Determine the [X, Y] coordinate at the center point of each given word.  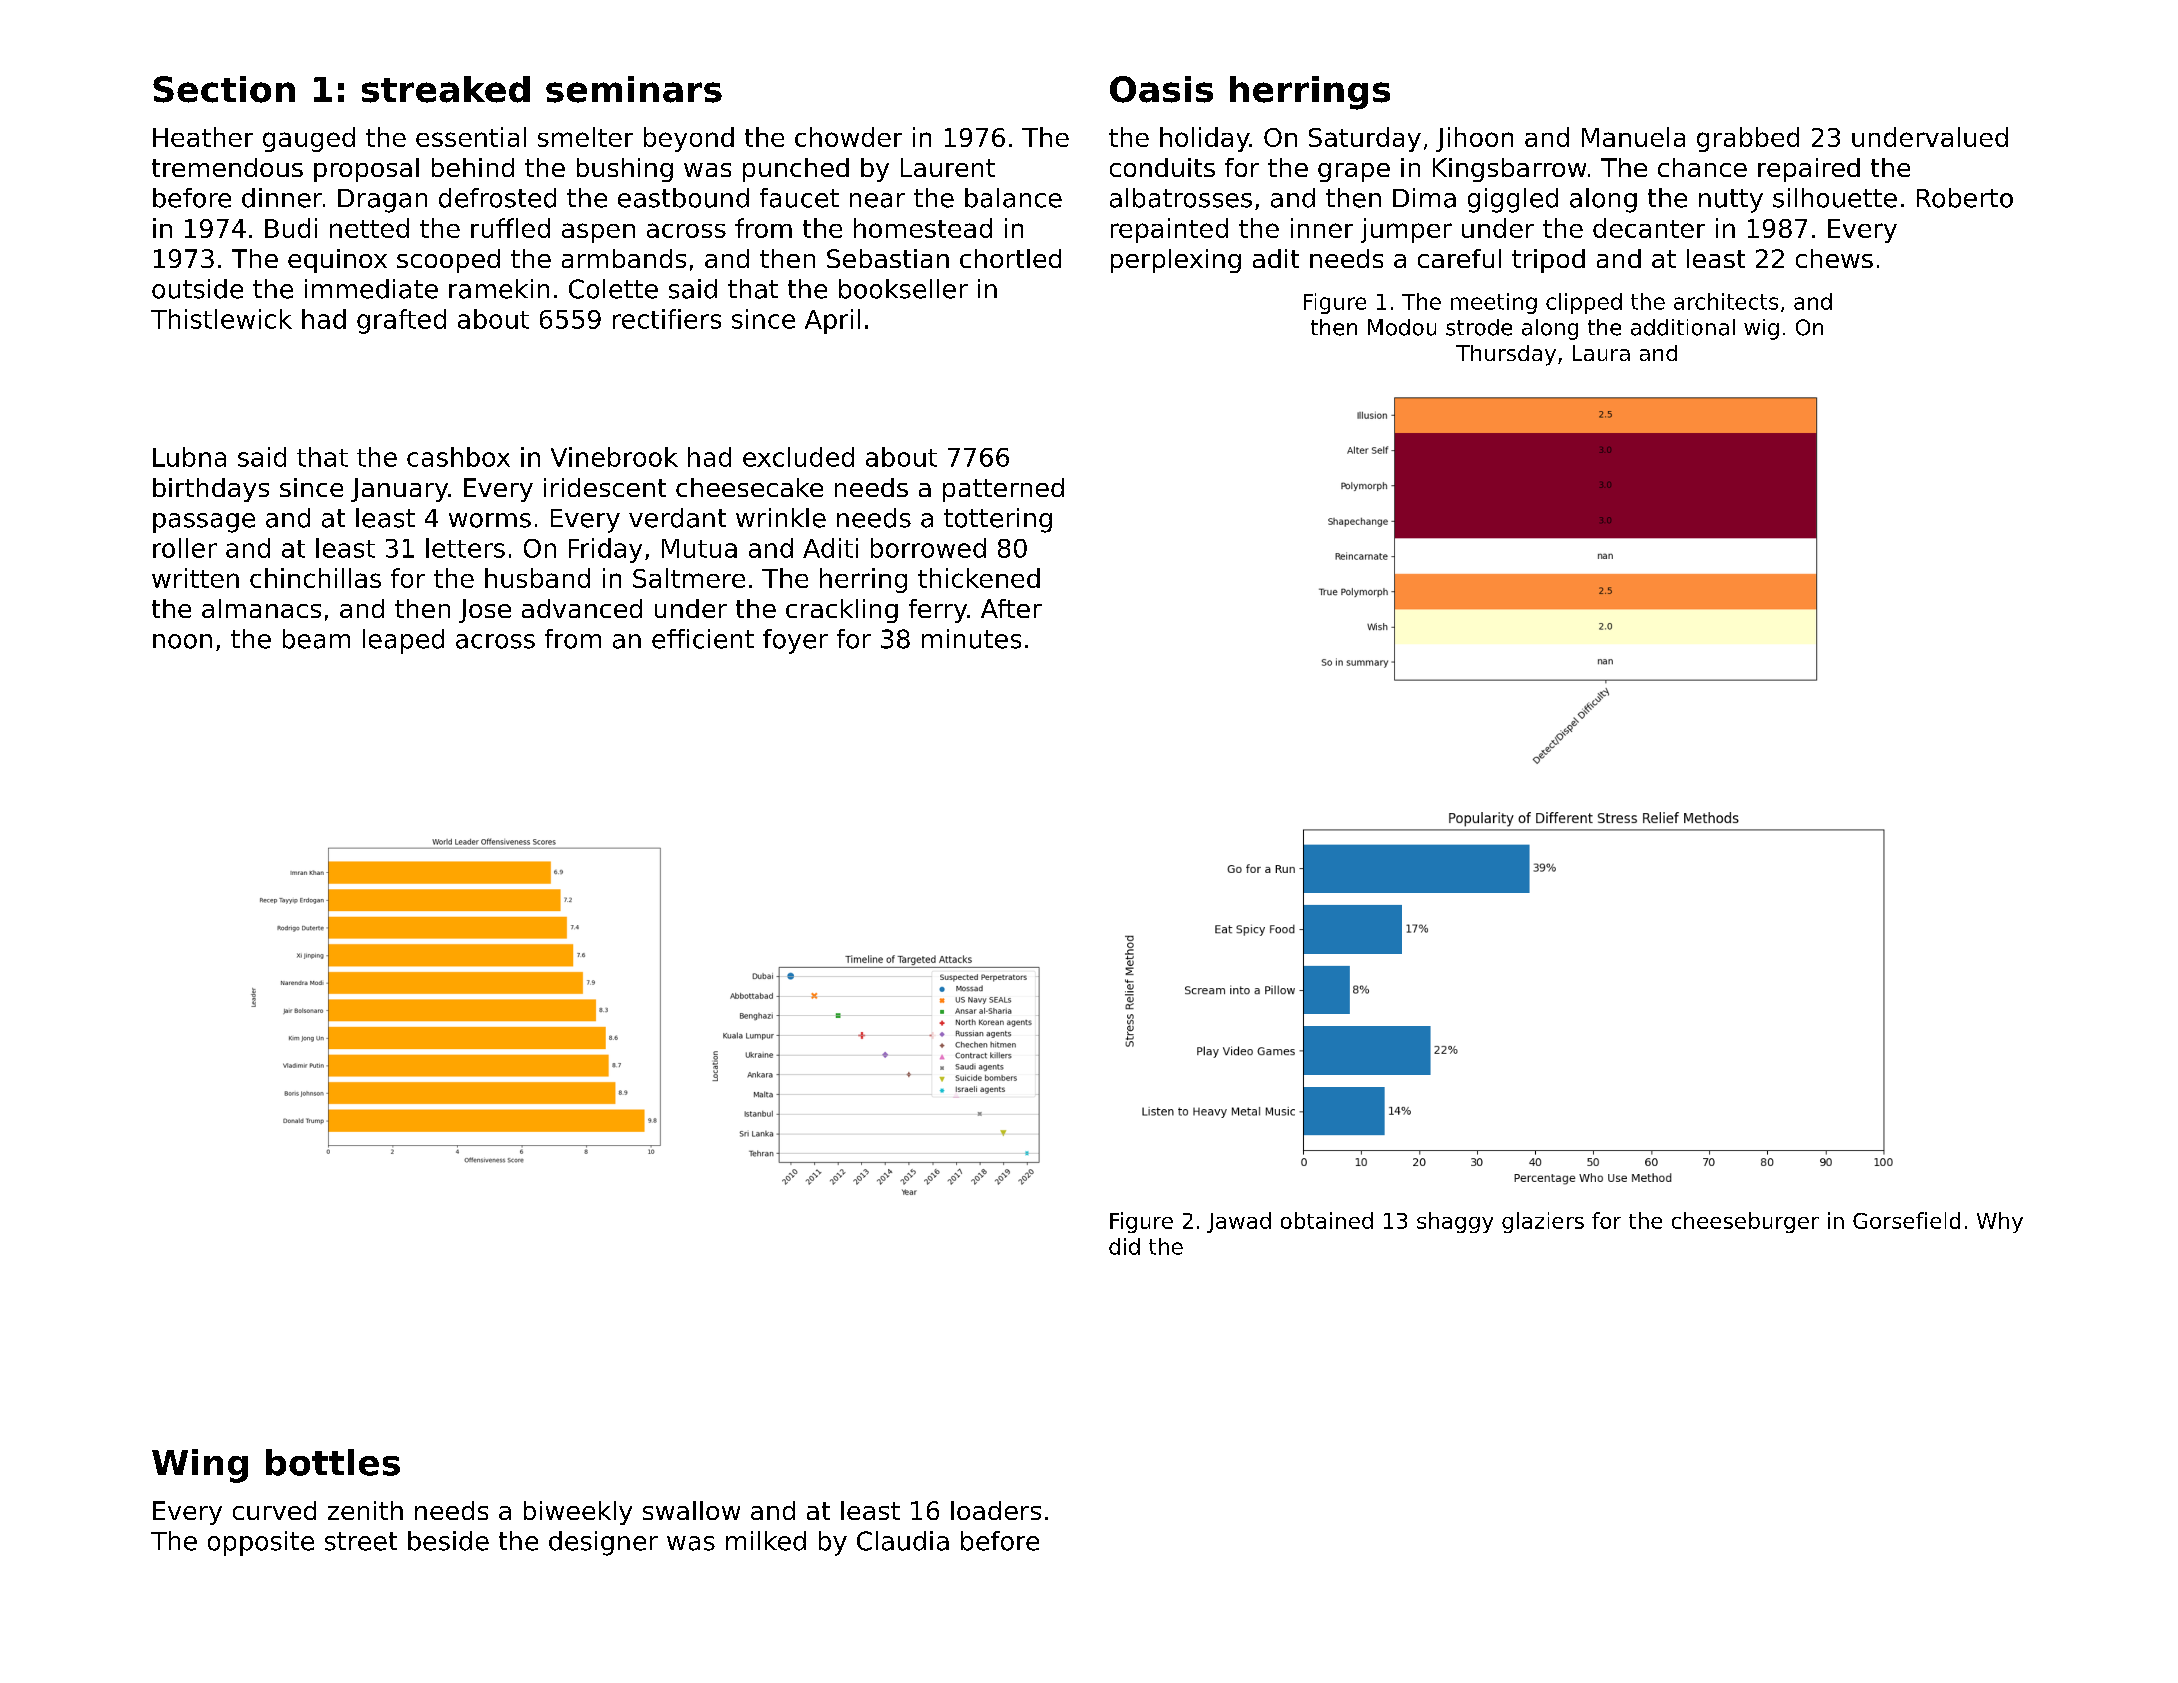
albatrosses [1181, 198]
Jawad [1239, 1222]
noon [182, 641]
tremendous [227, 167]
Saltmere [689, 578]
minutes [971, 639]
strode [1479, 327]
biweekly [578, 1513]
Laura [1601, 353]
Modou [1402, 327]
